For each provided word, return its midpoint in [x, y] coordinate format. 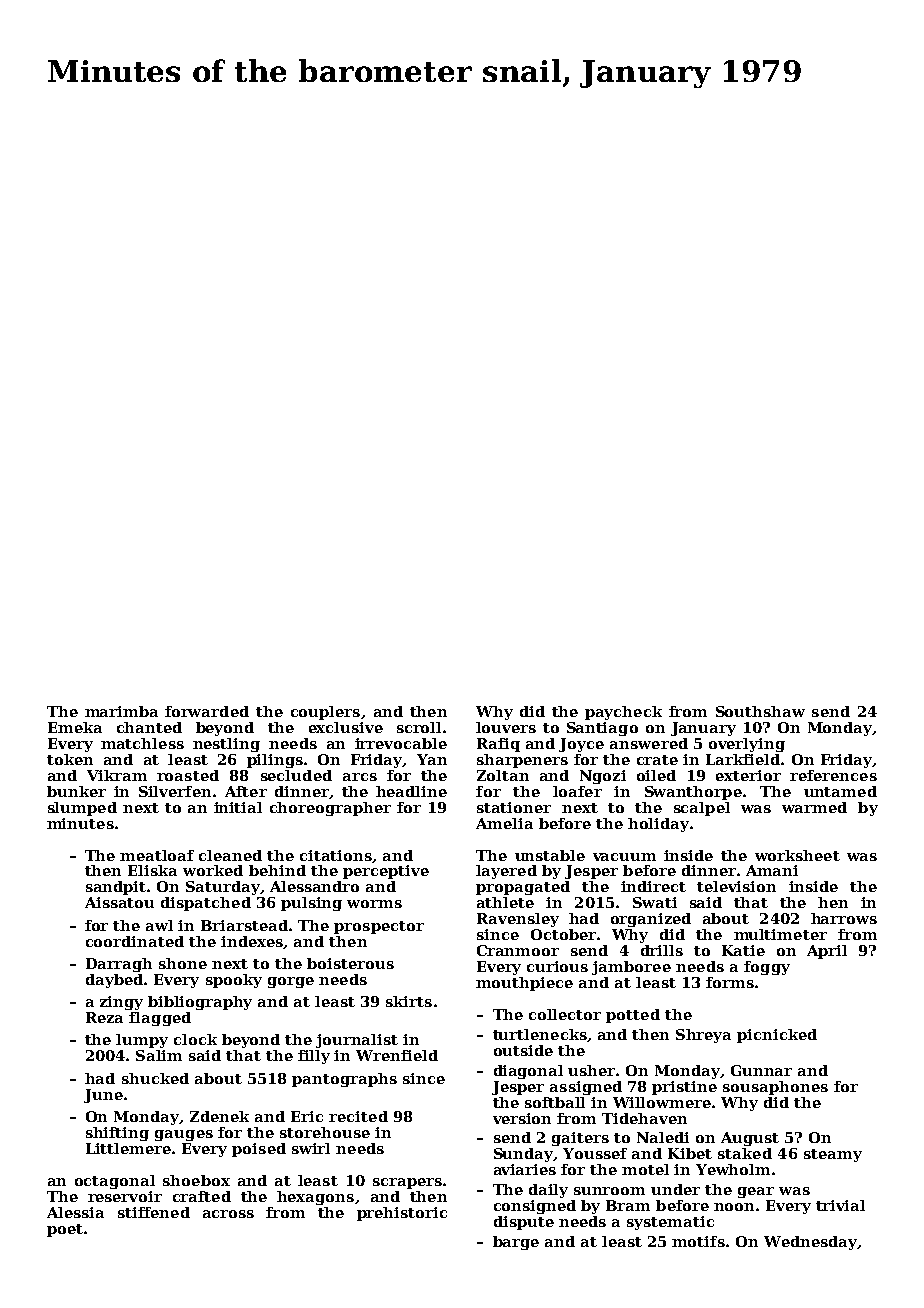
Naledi [663, 1137]
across [228, 1214]
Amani [772, 870]
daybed [114, 981]
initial [238, 807]
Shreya [703, 1036]
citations [336, 855]
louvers [506, 727]
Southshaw [760, 711]
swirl [311, 1148]
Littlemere [128, 1148]
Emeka [75, 727]
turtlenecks [540, 1034]
